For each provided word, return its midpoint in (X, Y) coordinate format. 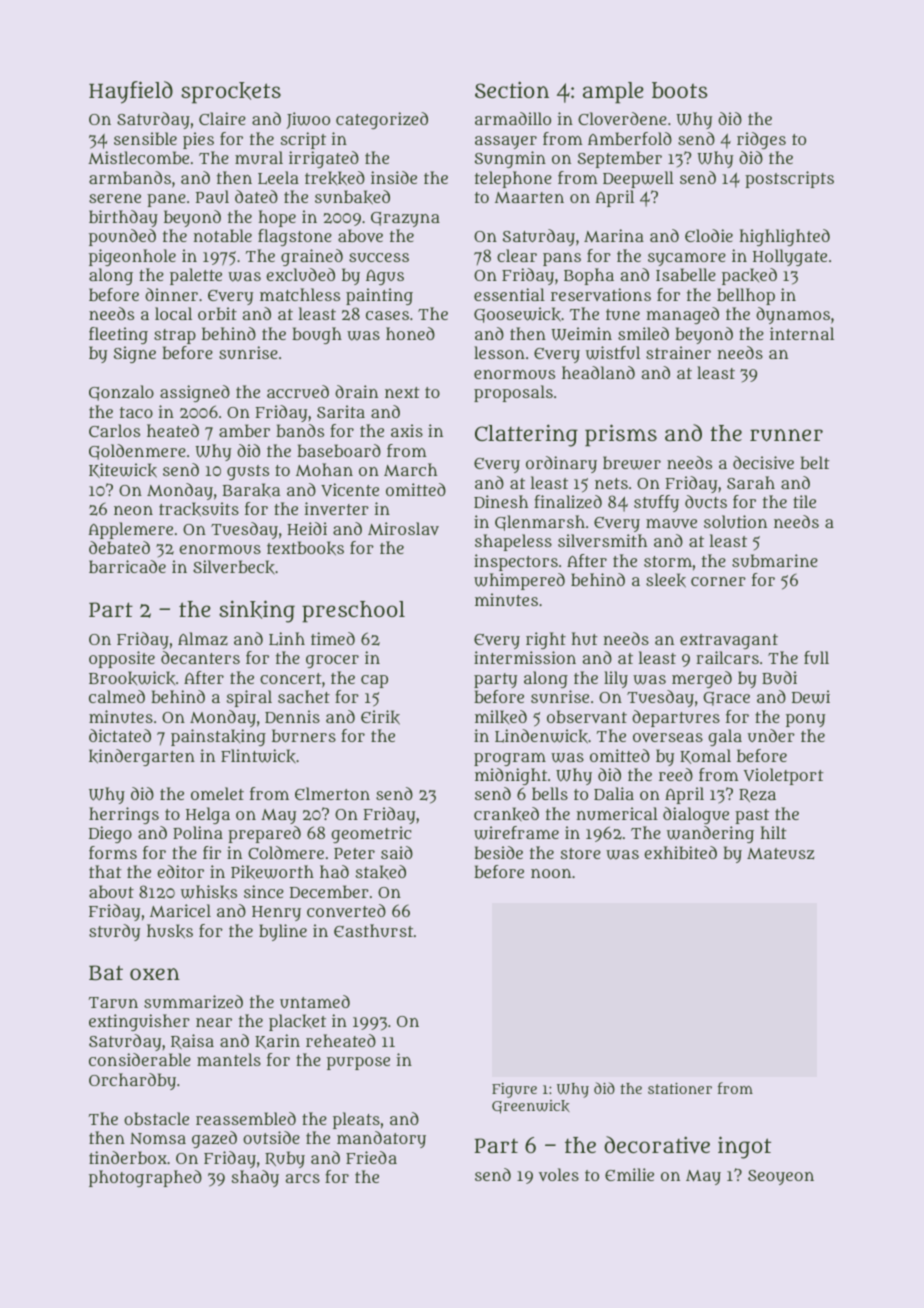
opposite (122, 659)
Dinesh (501, 501)
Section (512, 89)
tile (804, 501)
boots (679, 90)
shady (255, 1178)
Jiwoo (308, 120)
